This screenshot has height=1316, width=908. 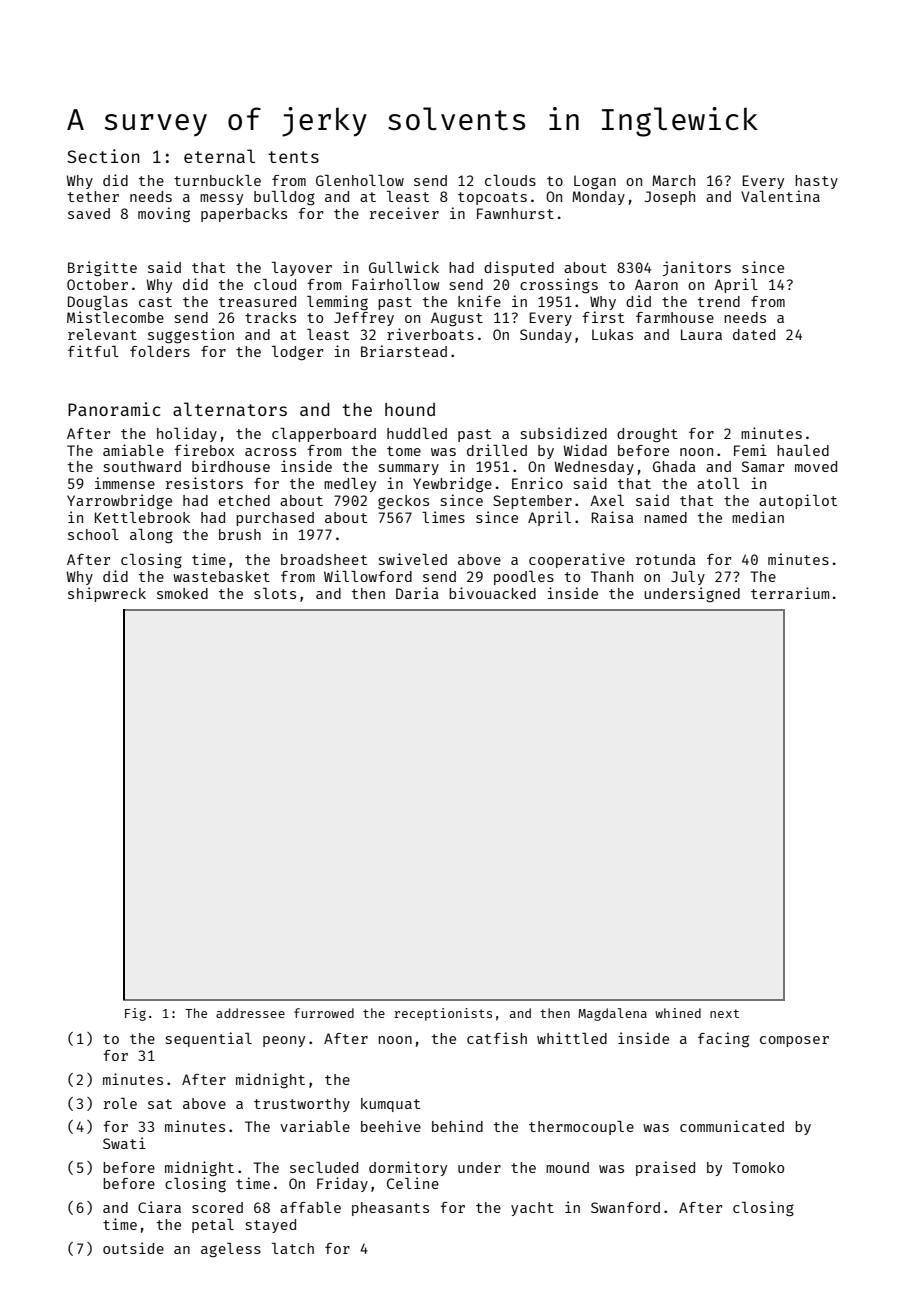 I want to click on outside, so click(x=133, y=1248).
